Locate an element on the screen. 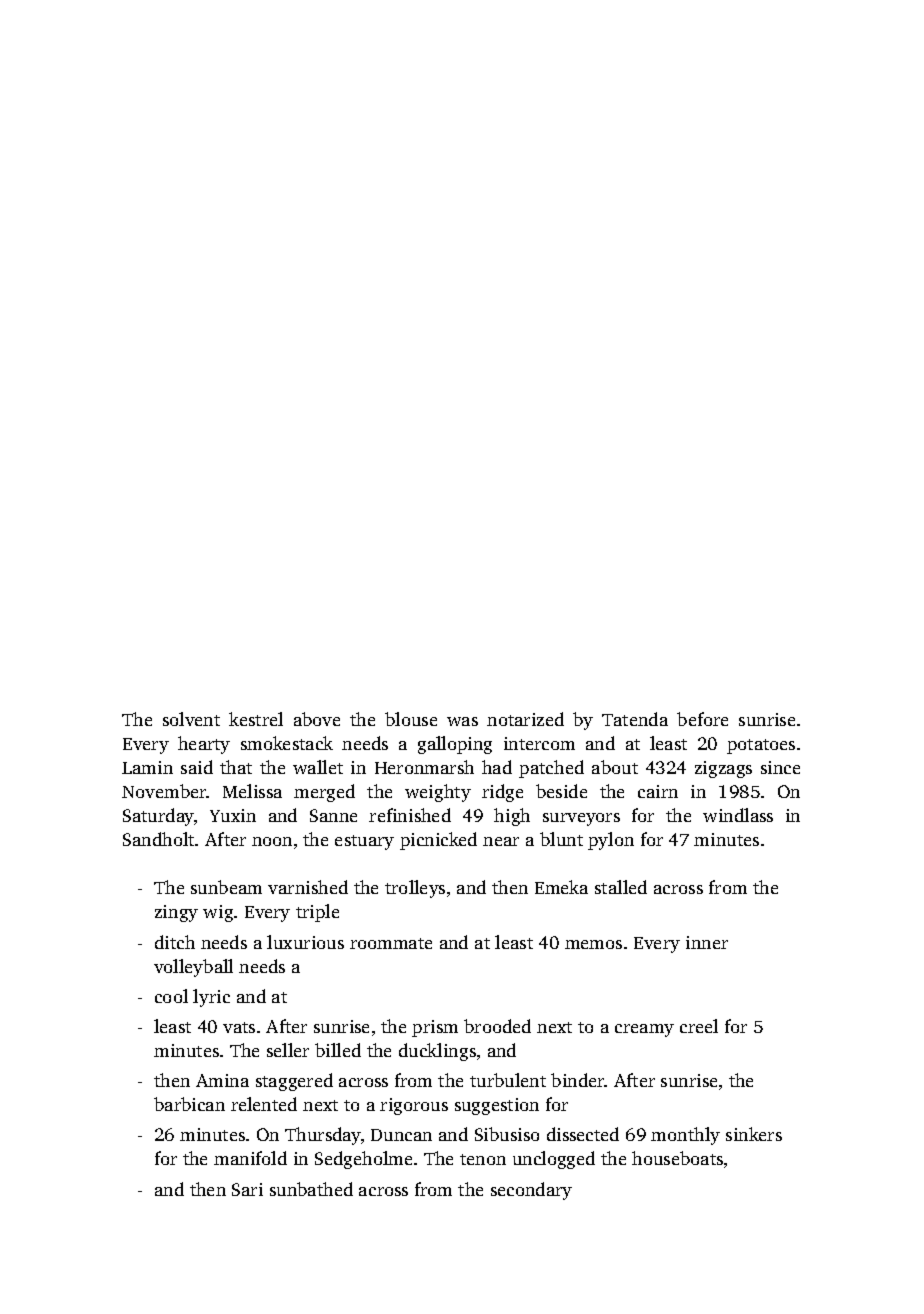 The width and height of the screenshot is (924, 1314). solvent is located at coordinates (191, 719).
